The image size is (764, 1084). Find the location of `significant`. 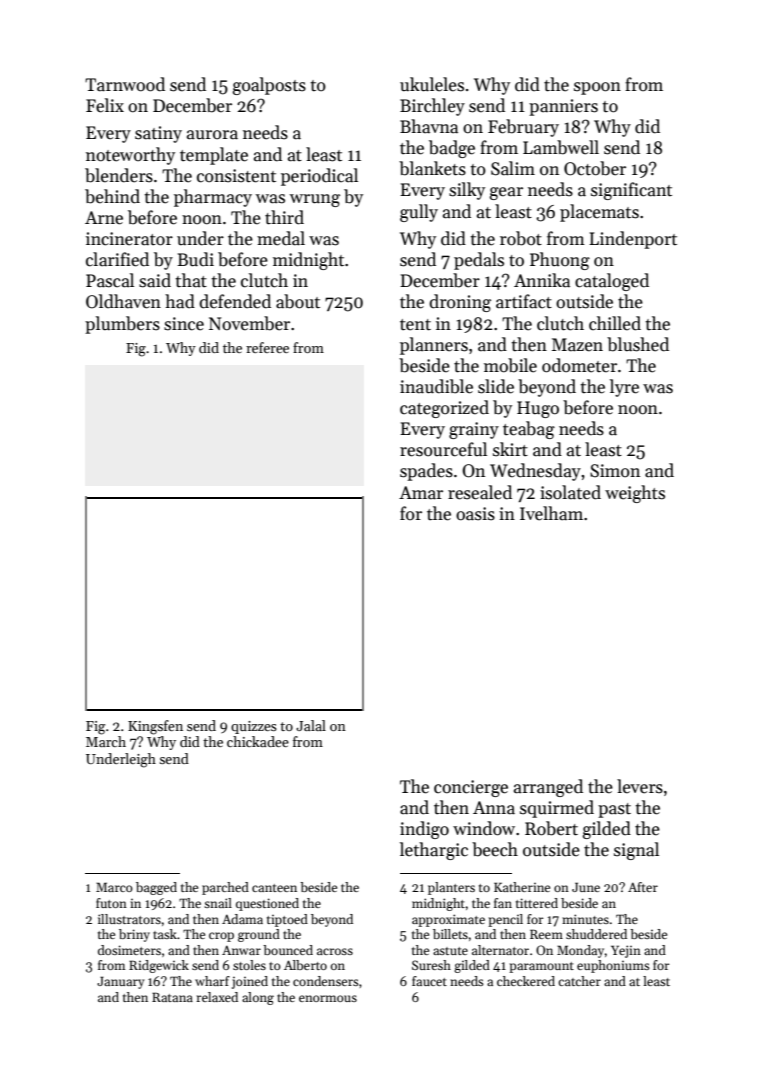

significant is located at coordinates (631, 191).
